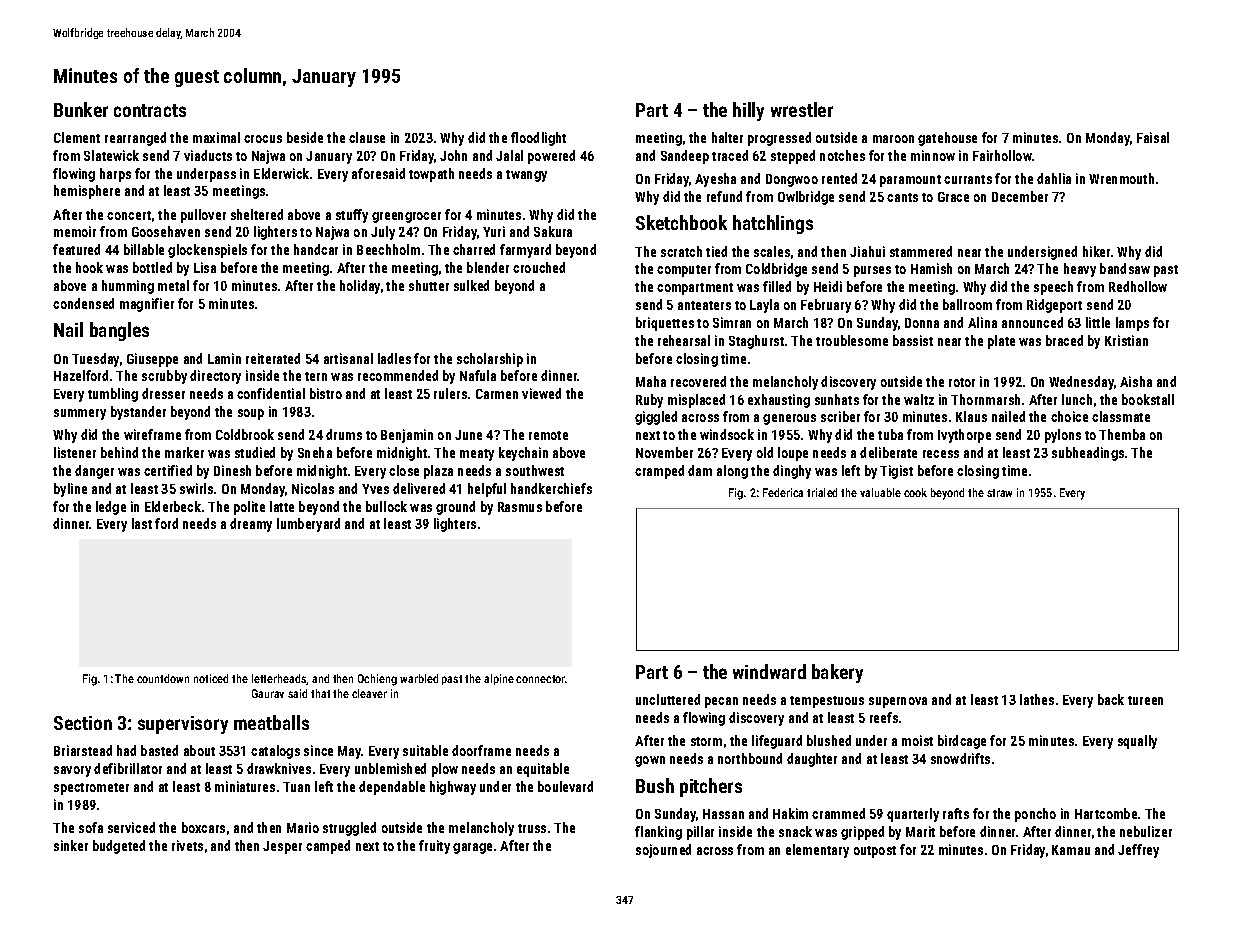 This page has height=952, width=1233. Describe the element at coordinates (83, 303) in the page. I see `condensed` at that location.
